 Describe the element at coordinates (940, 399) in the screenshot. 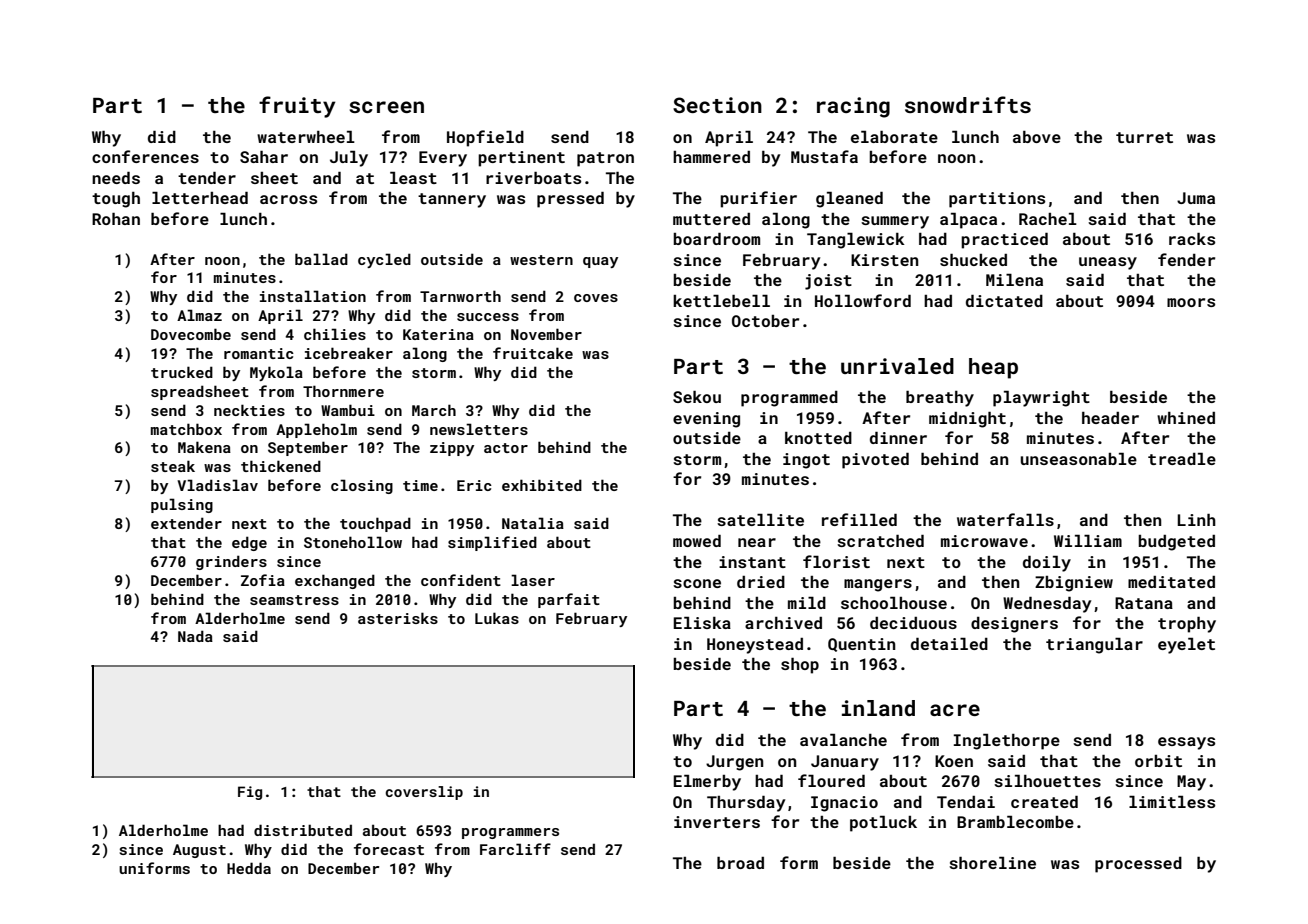

I see `breathy` at that location.
